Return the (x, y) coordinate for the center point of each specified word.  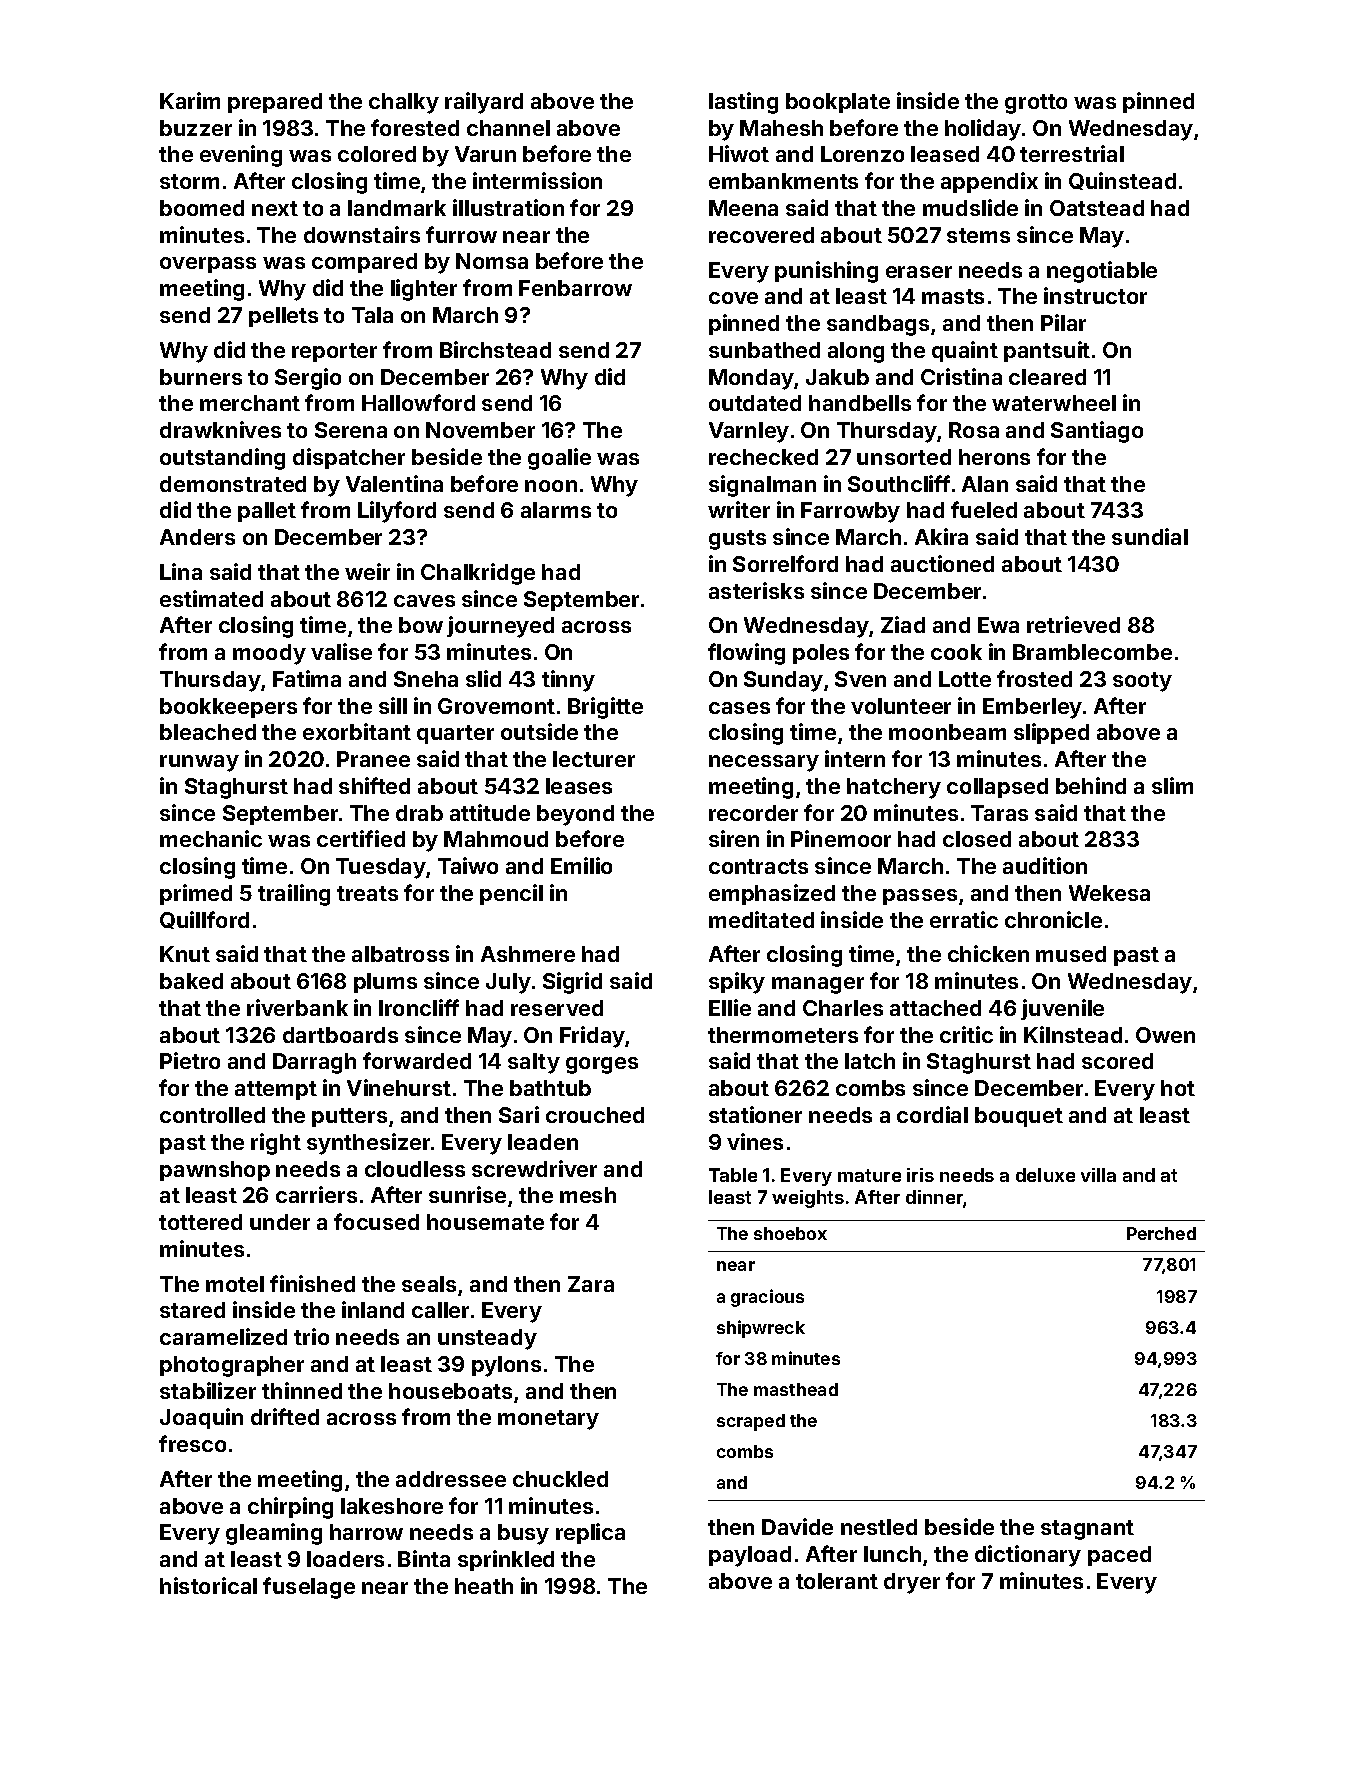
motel (235, 1284)
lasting (743, 103)
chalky (404, 103)
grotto (1036, 104)
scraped (751, 1422)
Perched (1161, 1233)
